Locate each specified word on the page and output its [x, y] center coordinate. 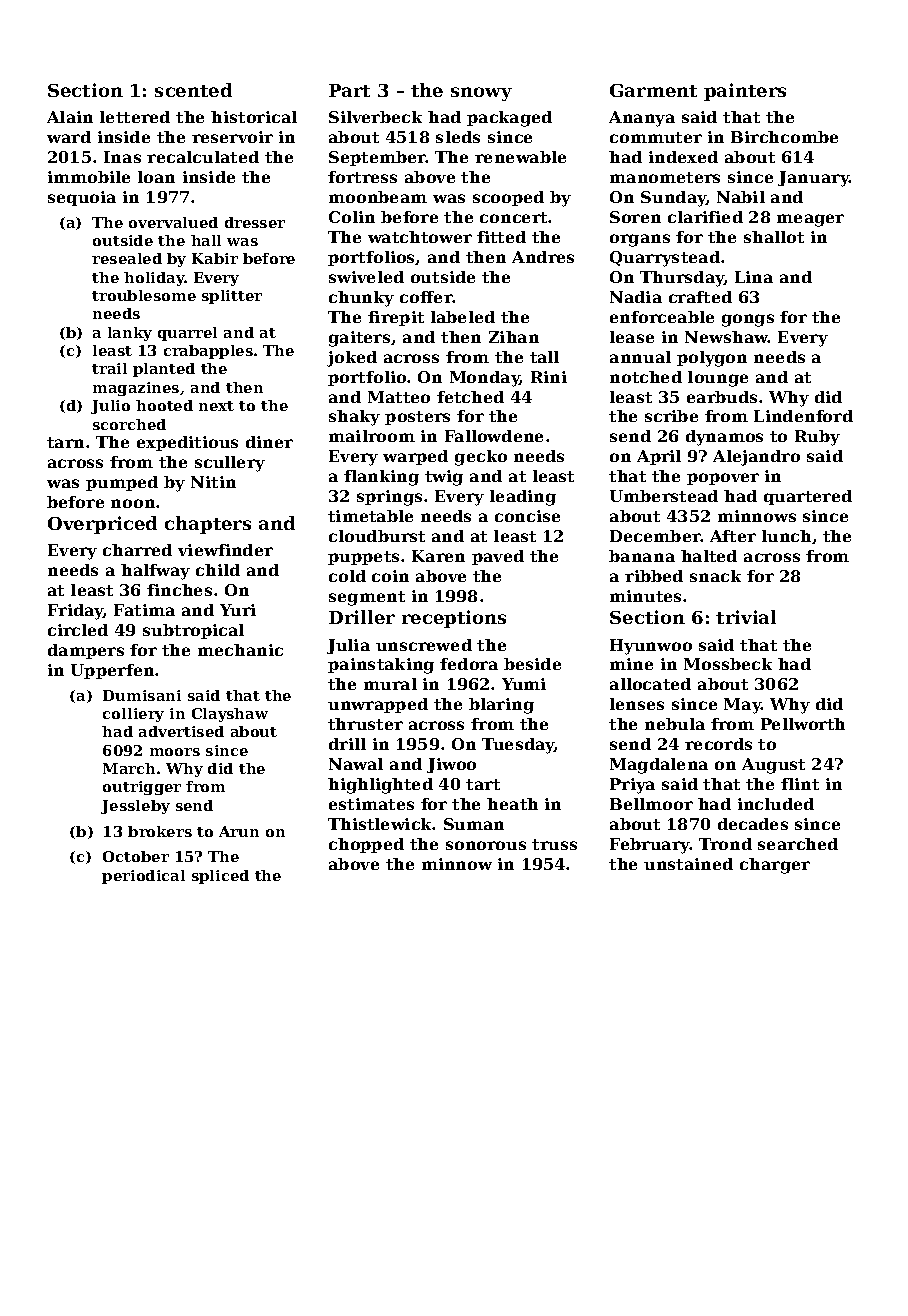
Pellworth [803, 724]
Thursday [682, 279]
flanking [381, 478]
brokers [160, 831]
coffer [426, 297]
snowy [481, 94]
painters [745, 92]
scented [193, 90]
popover [723, 479]
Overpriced [102, 525]
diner [269, 442]
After [733, 536]
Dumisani [142, 695]
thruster [365, 724]
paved [498, 557]
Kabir [215, 258]
